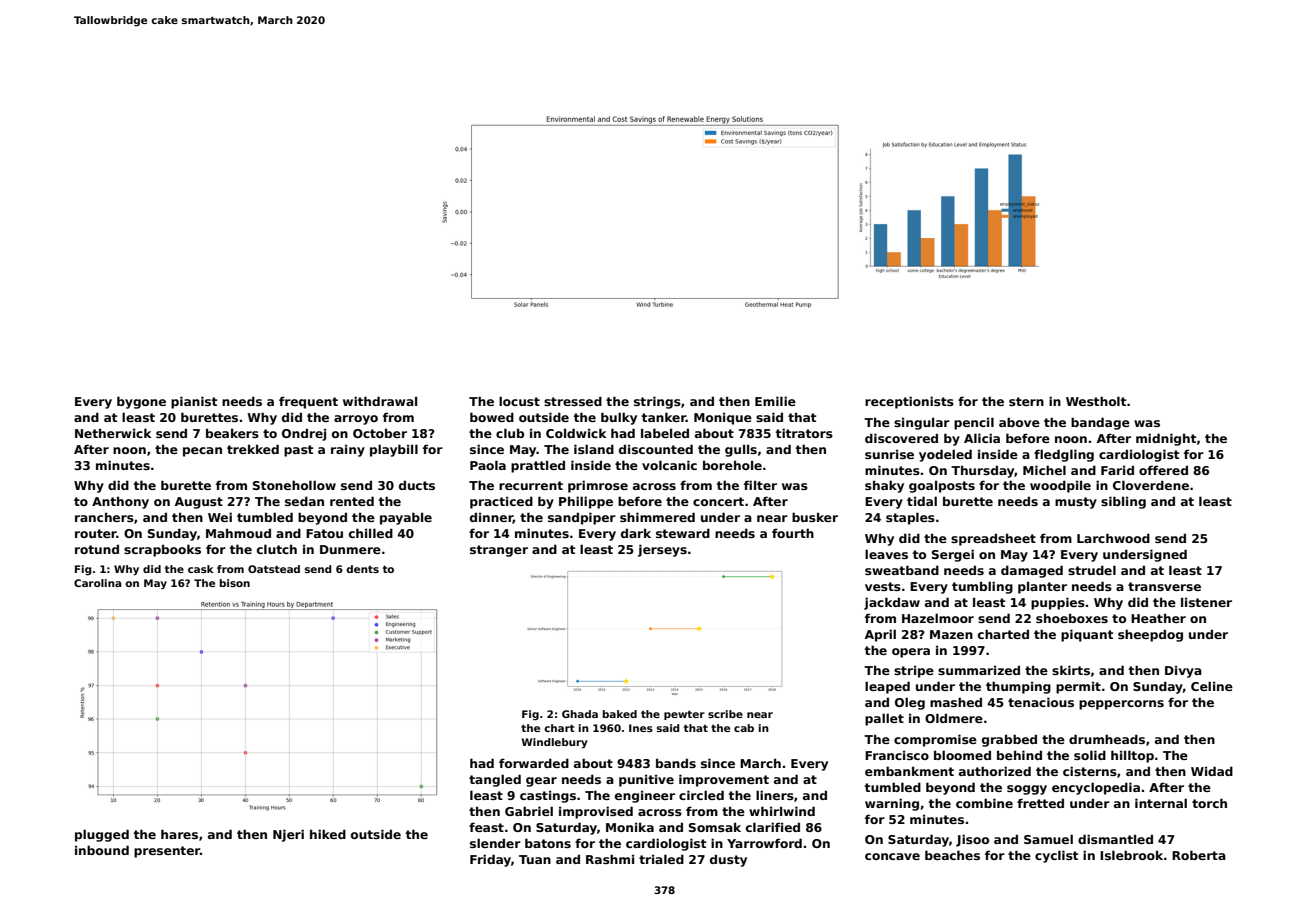 The height and width of the page is (924, 1308). Describe the element at coordinates (953, 555) in the page. I see `Sergei` at that location.
